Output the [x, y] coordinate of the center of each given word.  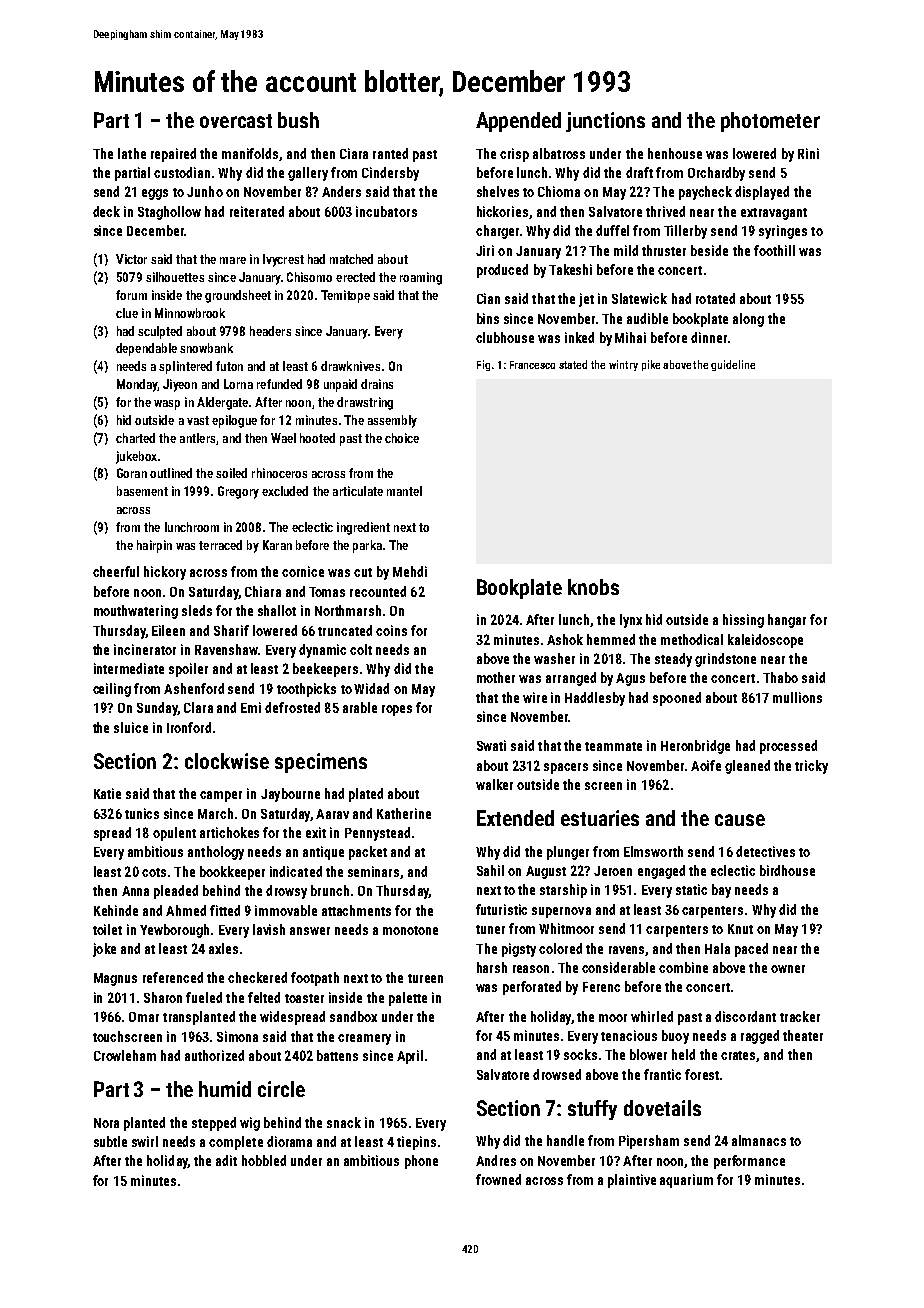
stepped [214, 1124]
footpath [315, 979]
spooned [677, 699]
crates [739, 1056]
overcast [236, 121]
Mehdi [410, 571]
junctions [605, 122]
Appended [518, 122]
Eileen [168, 630]
